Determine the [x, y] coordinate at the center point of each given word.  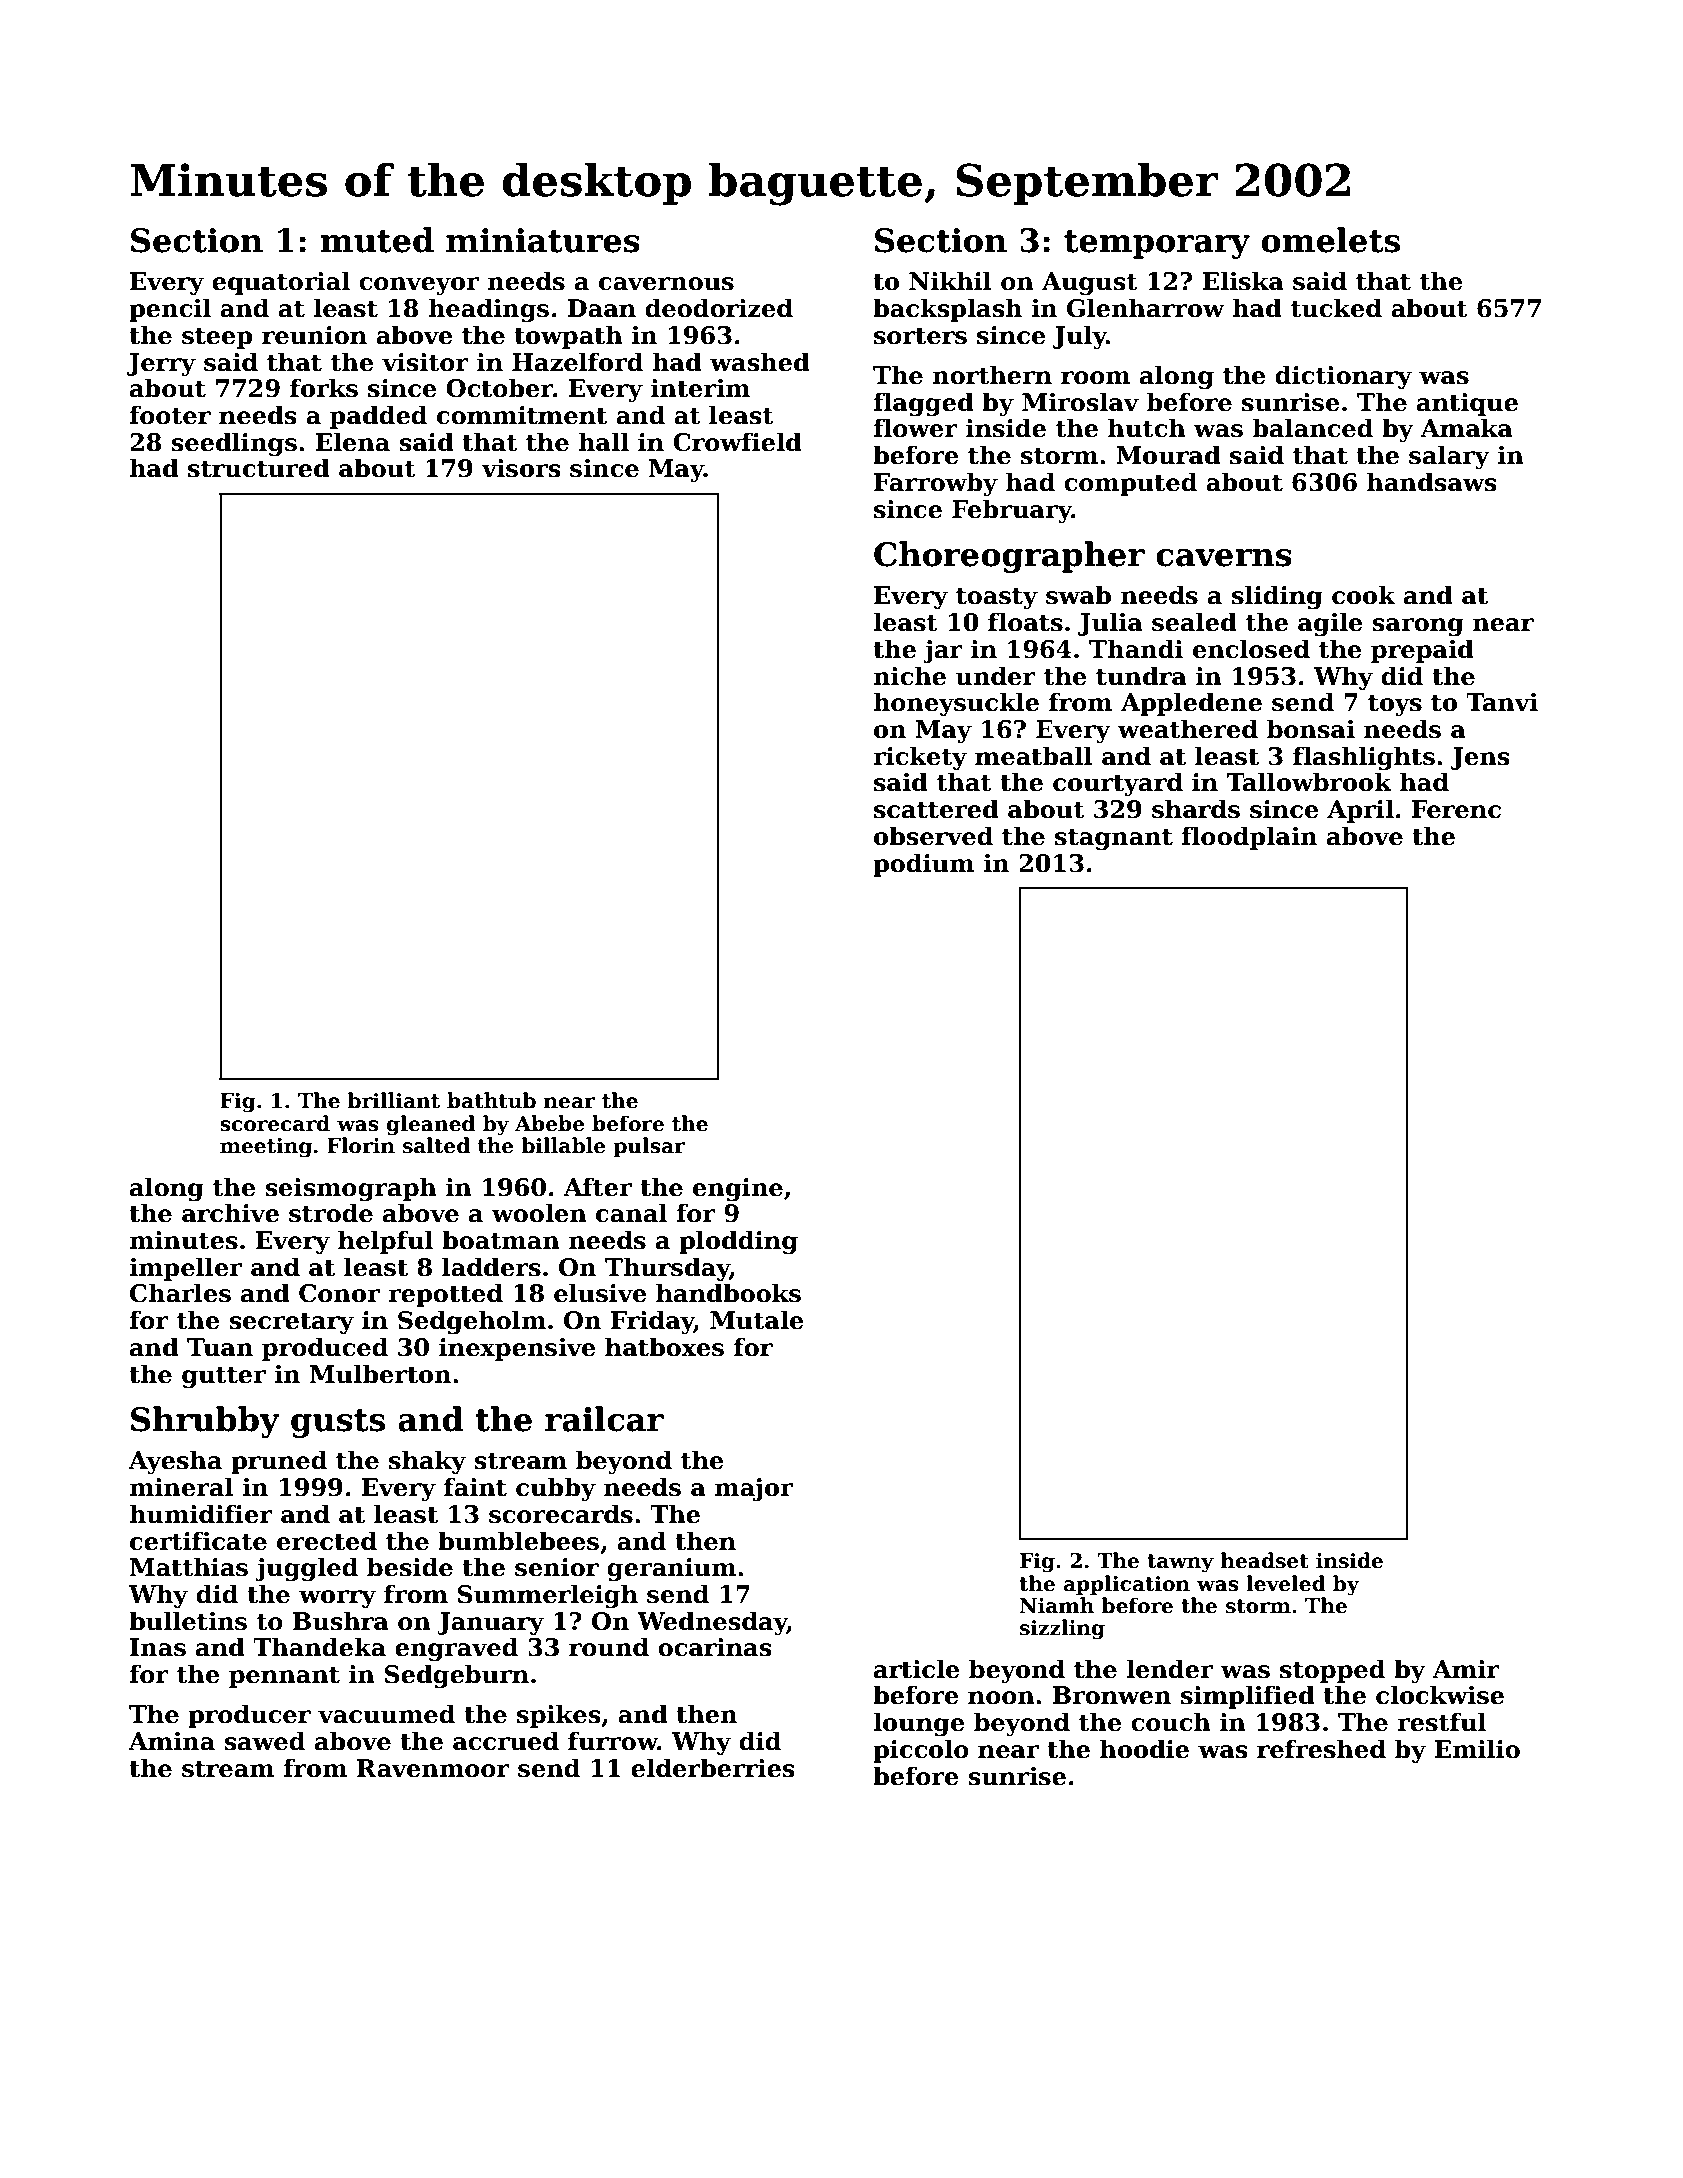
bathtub [491, 1100]
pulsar [649, 1147]
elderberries [713, 1768]
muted [377, 240]
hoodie [1144, 1749]
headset [1265, 1560]
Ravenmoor [433, 1768]
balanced [1313, 428]
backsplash [947, 310]
